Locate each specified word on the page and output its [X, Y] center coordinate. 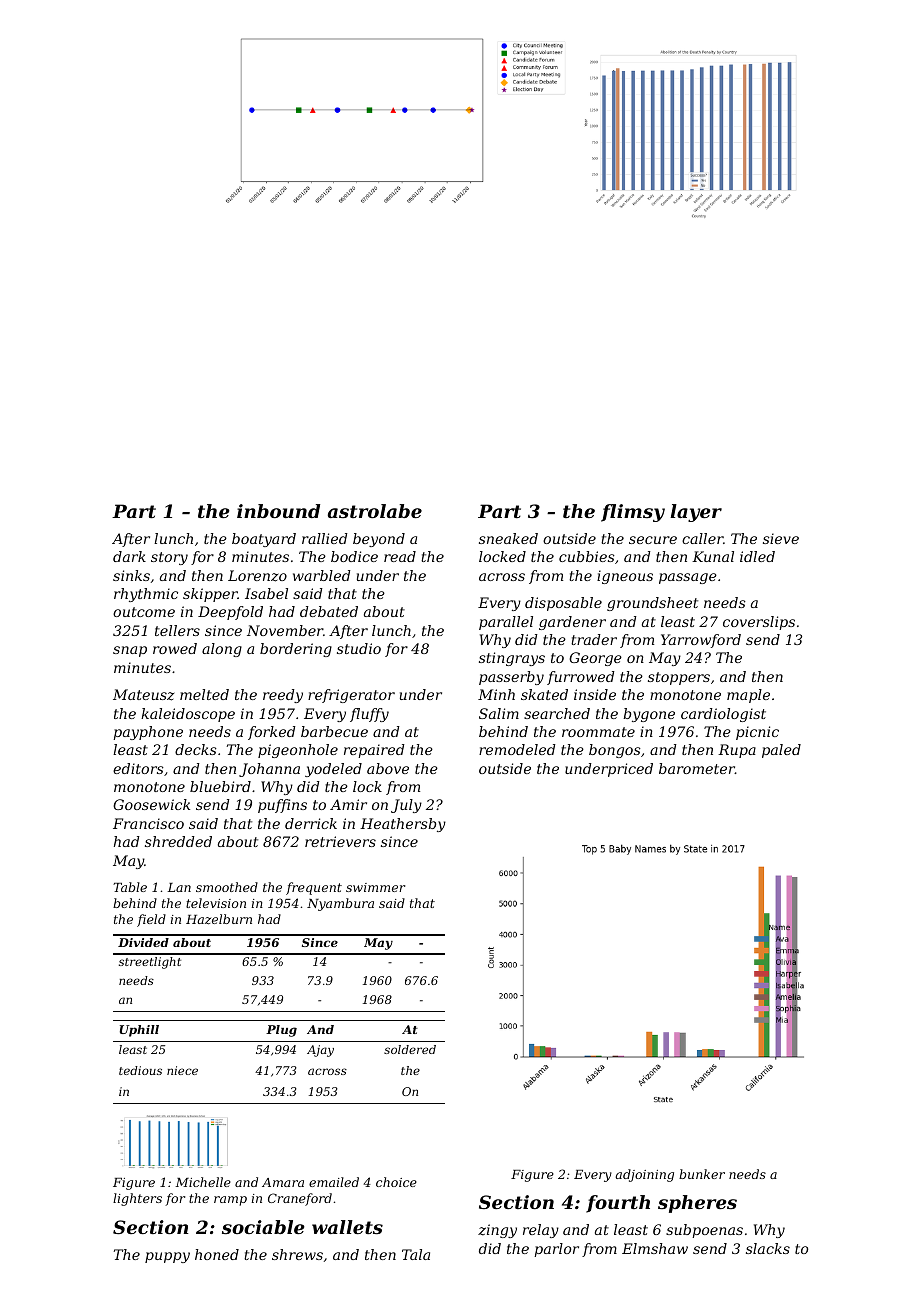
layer [696, 513]
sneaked [508, 538]
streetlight [150, 963]
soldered [410, 1049]
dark [129, 556]
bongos [615, 751]
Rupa [737, 751]
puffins [282, 806]
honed [217, 1254]
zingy [497, 1231]
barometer [697, 768]
